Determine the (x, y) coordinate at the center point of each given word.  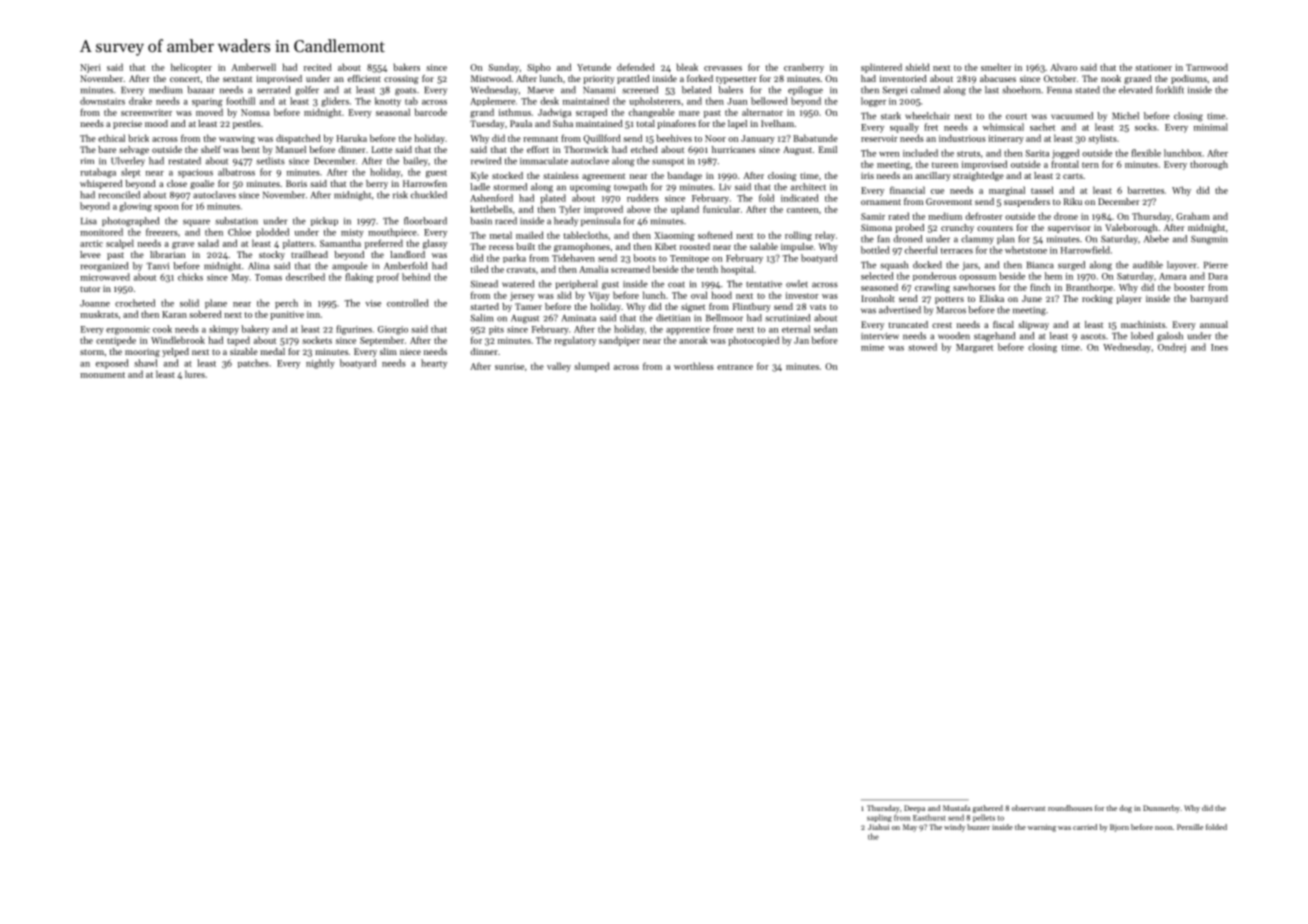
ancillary (933, 176)
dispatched (298, 139)
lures (195, 374)
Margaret (974, 348)
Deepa (914, 809)
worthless (694, 366)
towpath (630, 187)
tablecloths (586, 235)
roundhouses (1070, 808)
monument (102, 375)
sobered (205, 314)
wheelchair (927, 116)
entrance (735, 367)
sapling (879, 818)
